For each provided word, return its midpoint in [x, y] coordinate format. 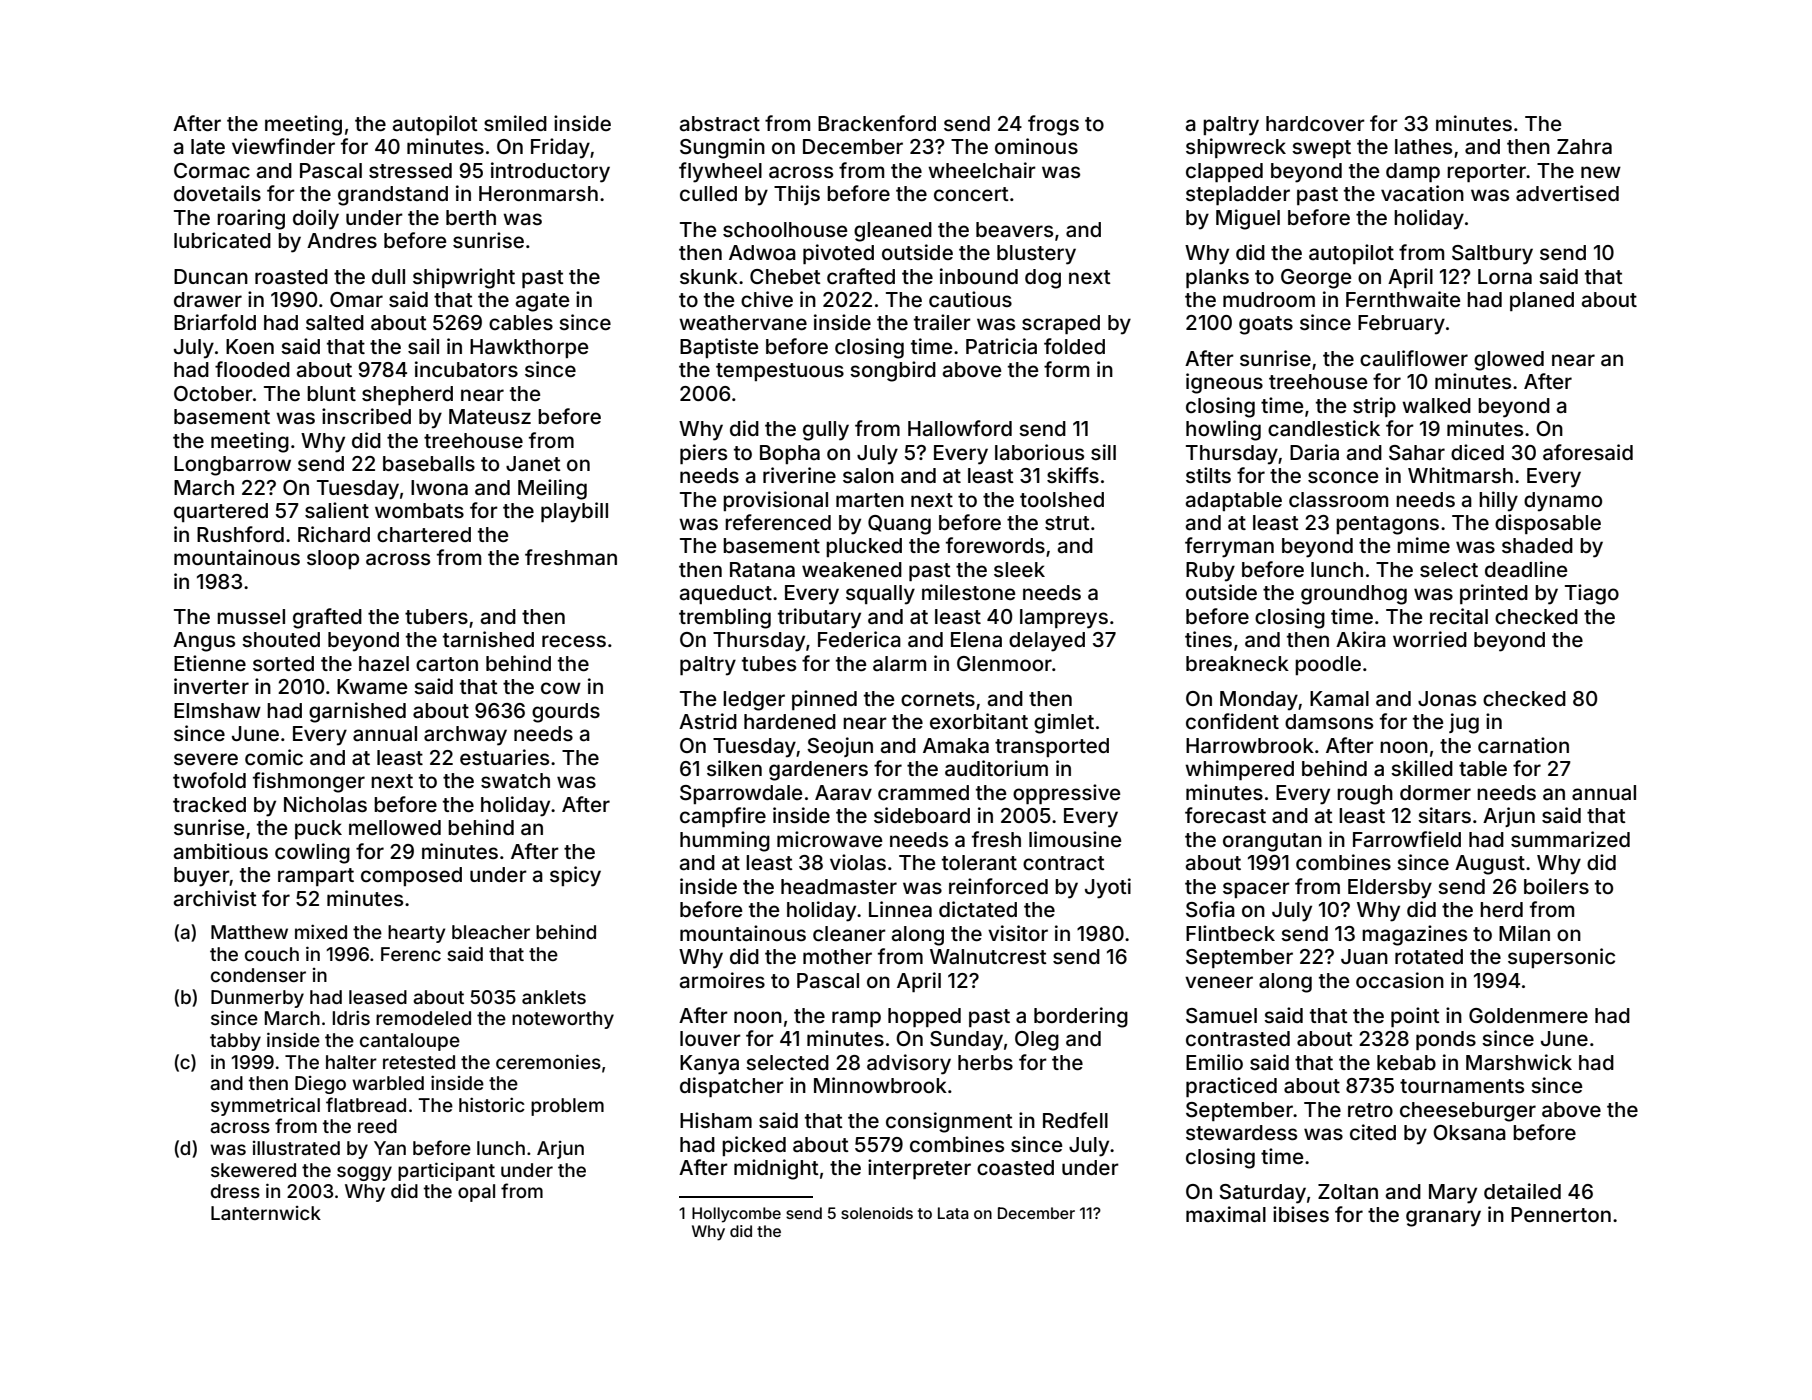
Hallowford [960, 428]
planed [1542, 301]
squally [880, 595]
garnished [357, 712]
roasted [291, 276]
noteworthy [563, 1020]
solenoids [877, 1213]
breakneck [1237, 663]
